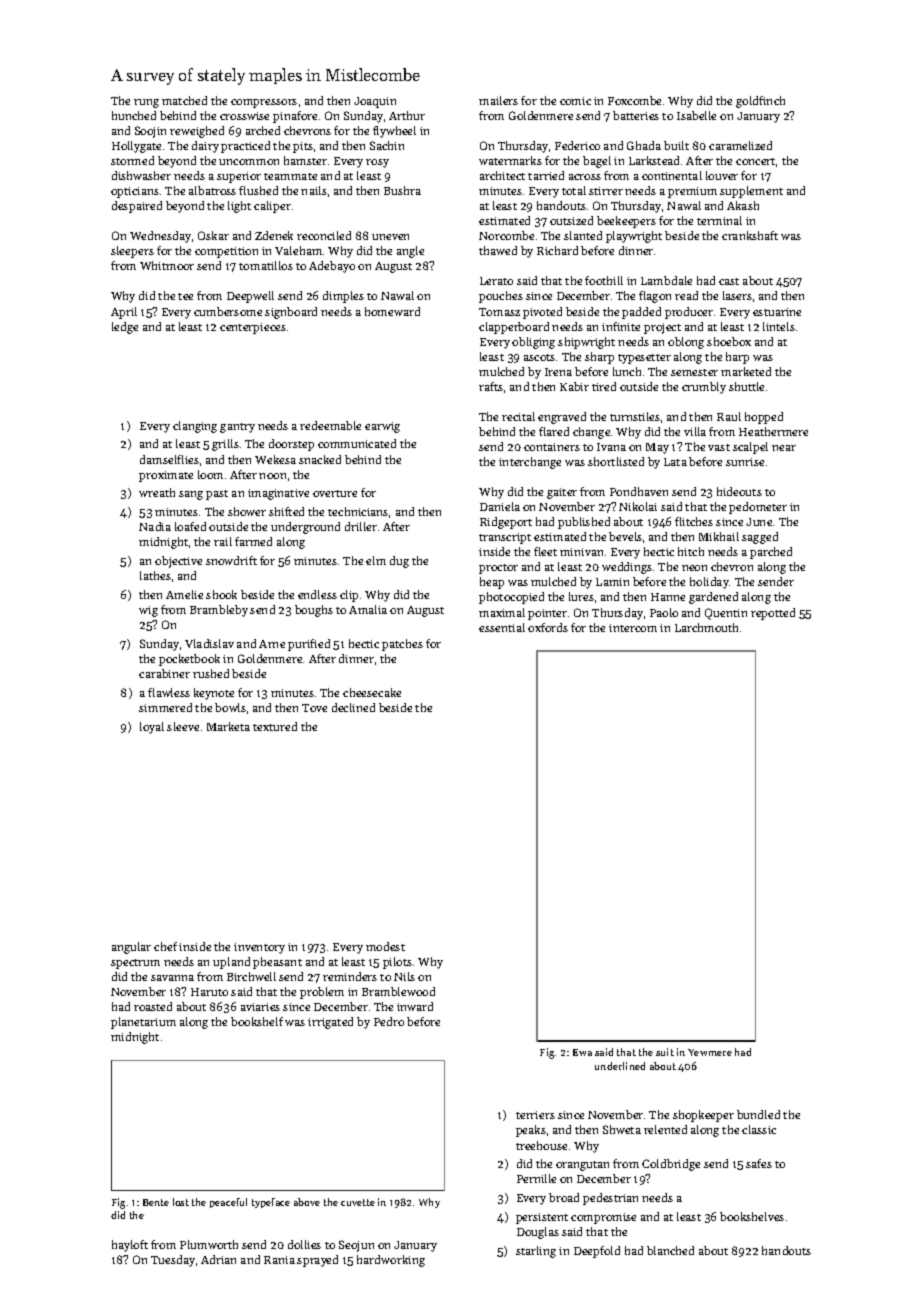  Describe the element at coordinates (536, 1178) in the screenshot. I see `Pernille` at that location.
